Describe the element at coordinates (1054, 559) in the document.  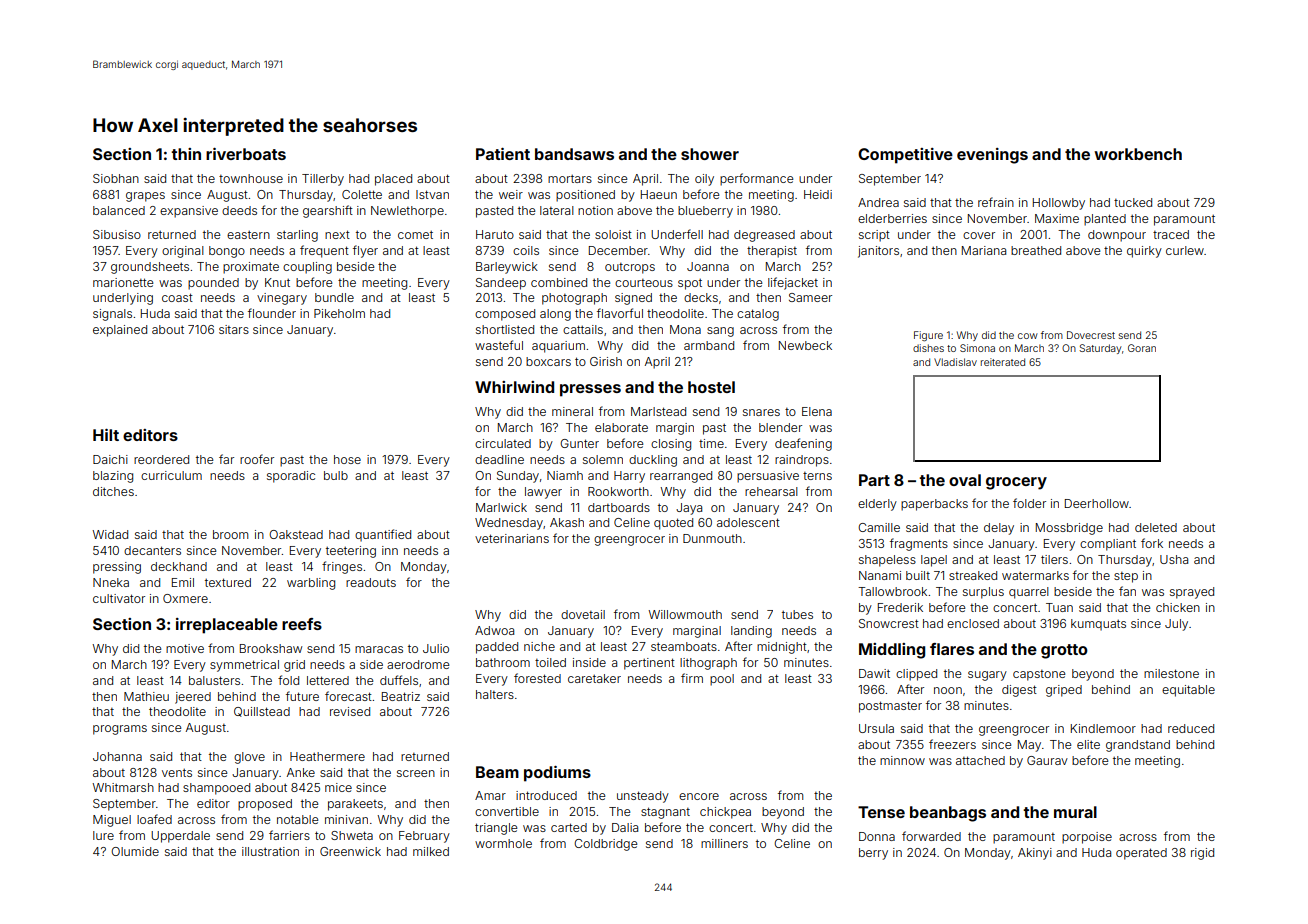
I see `tilers` at that location.
